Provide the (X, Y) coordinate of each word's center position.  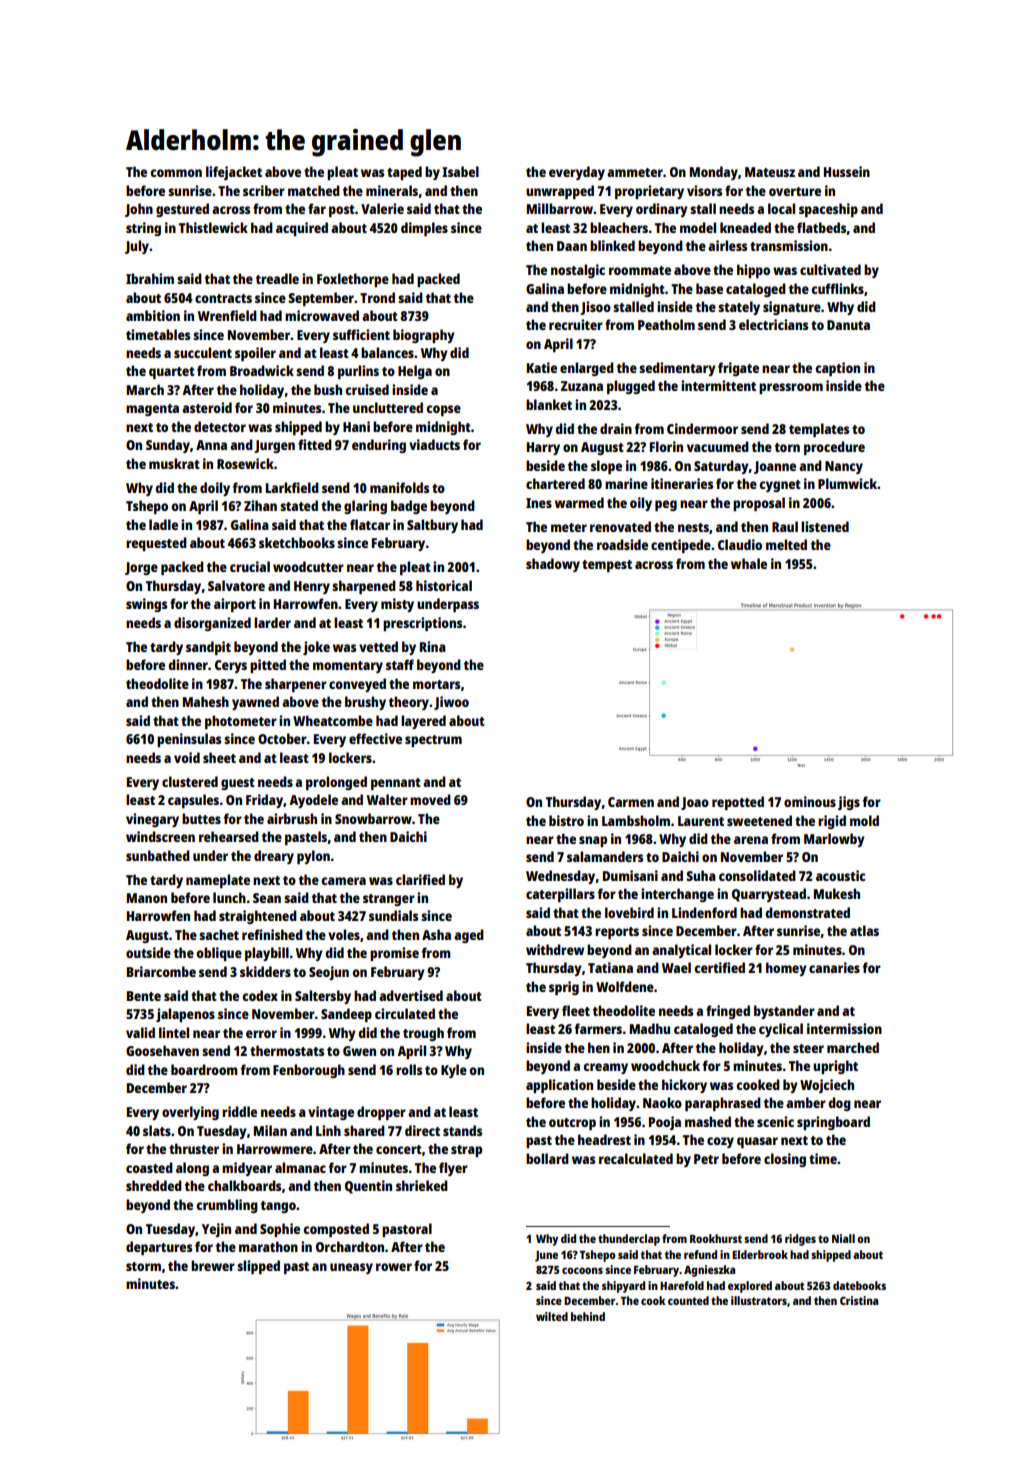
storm (143, 1266)
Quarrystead (769, 895)
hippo (753, 271)
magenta (152, 410)
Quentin (368, 1187)
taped (404, 173)
